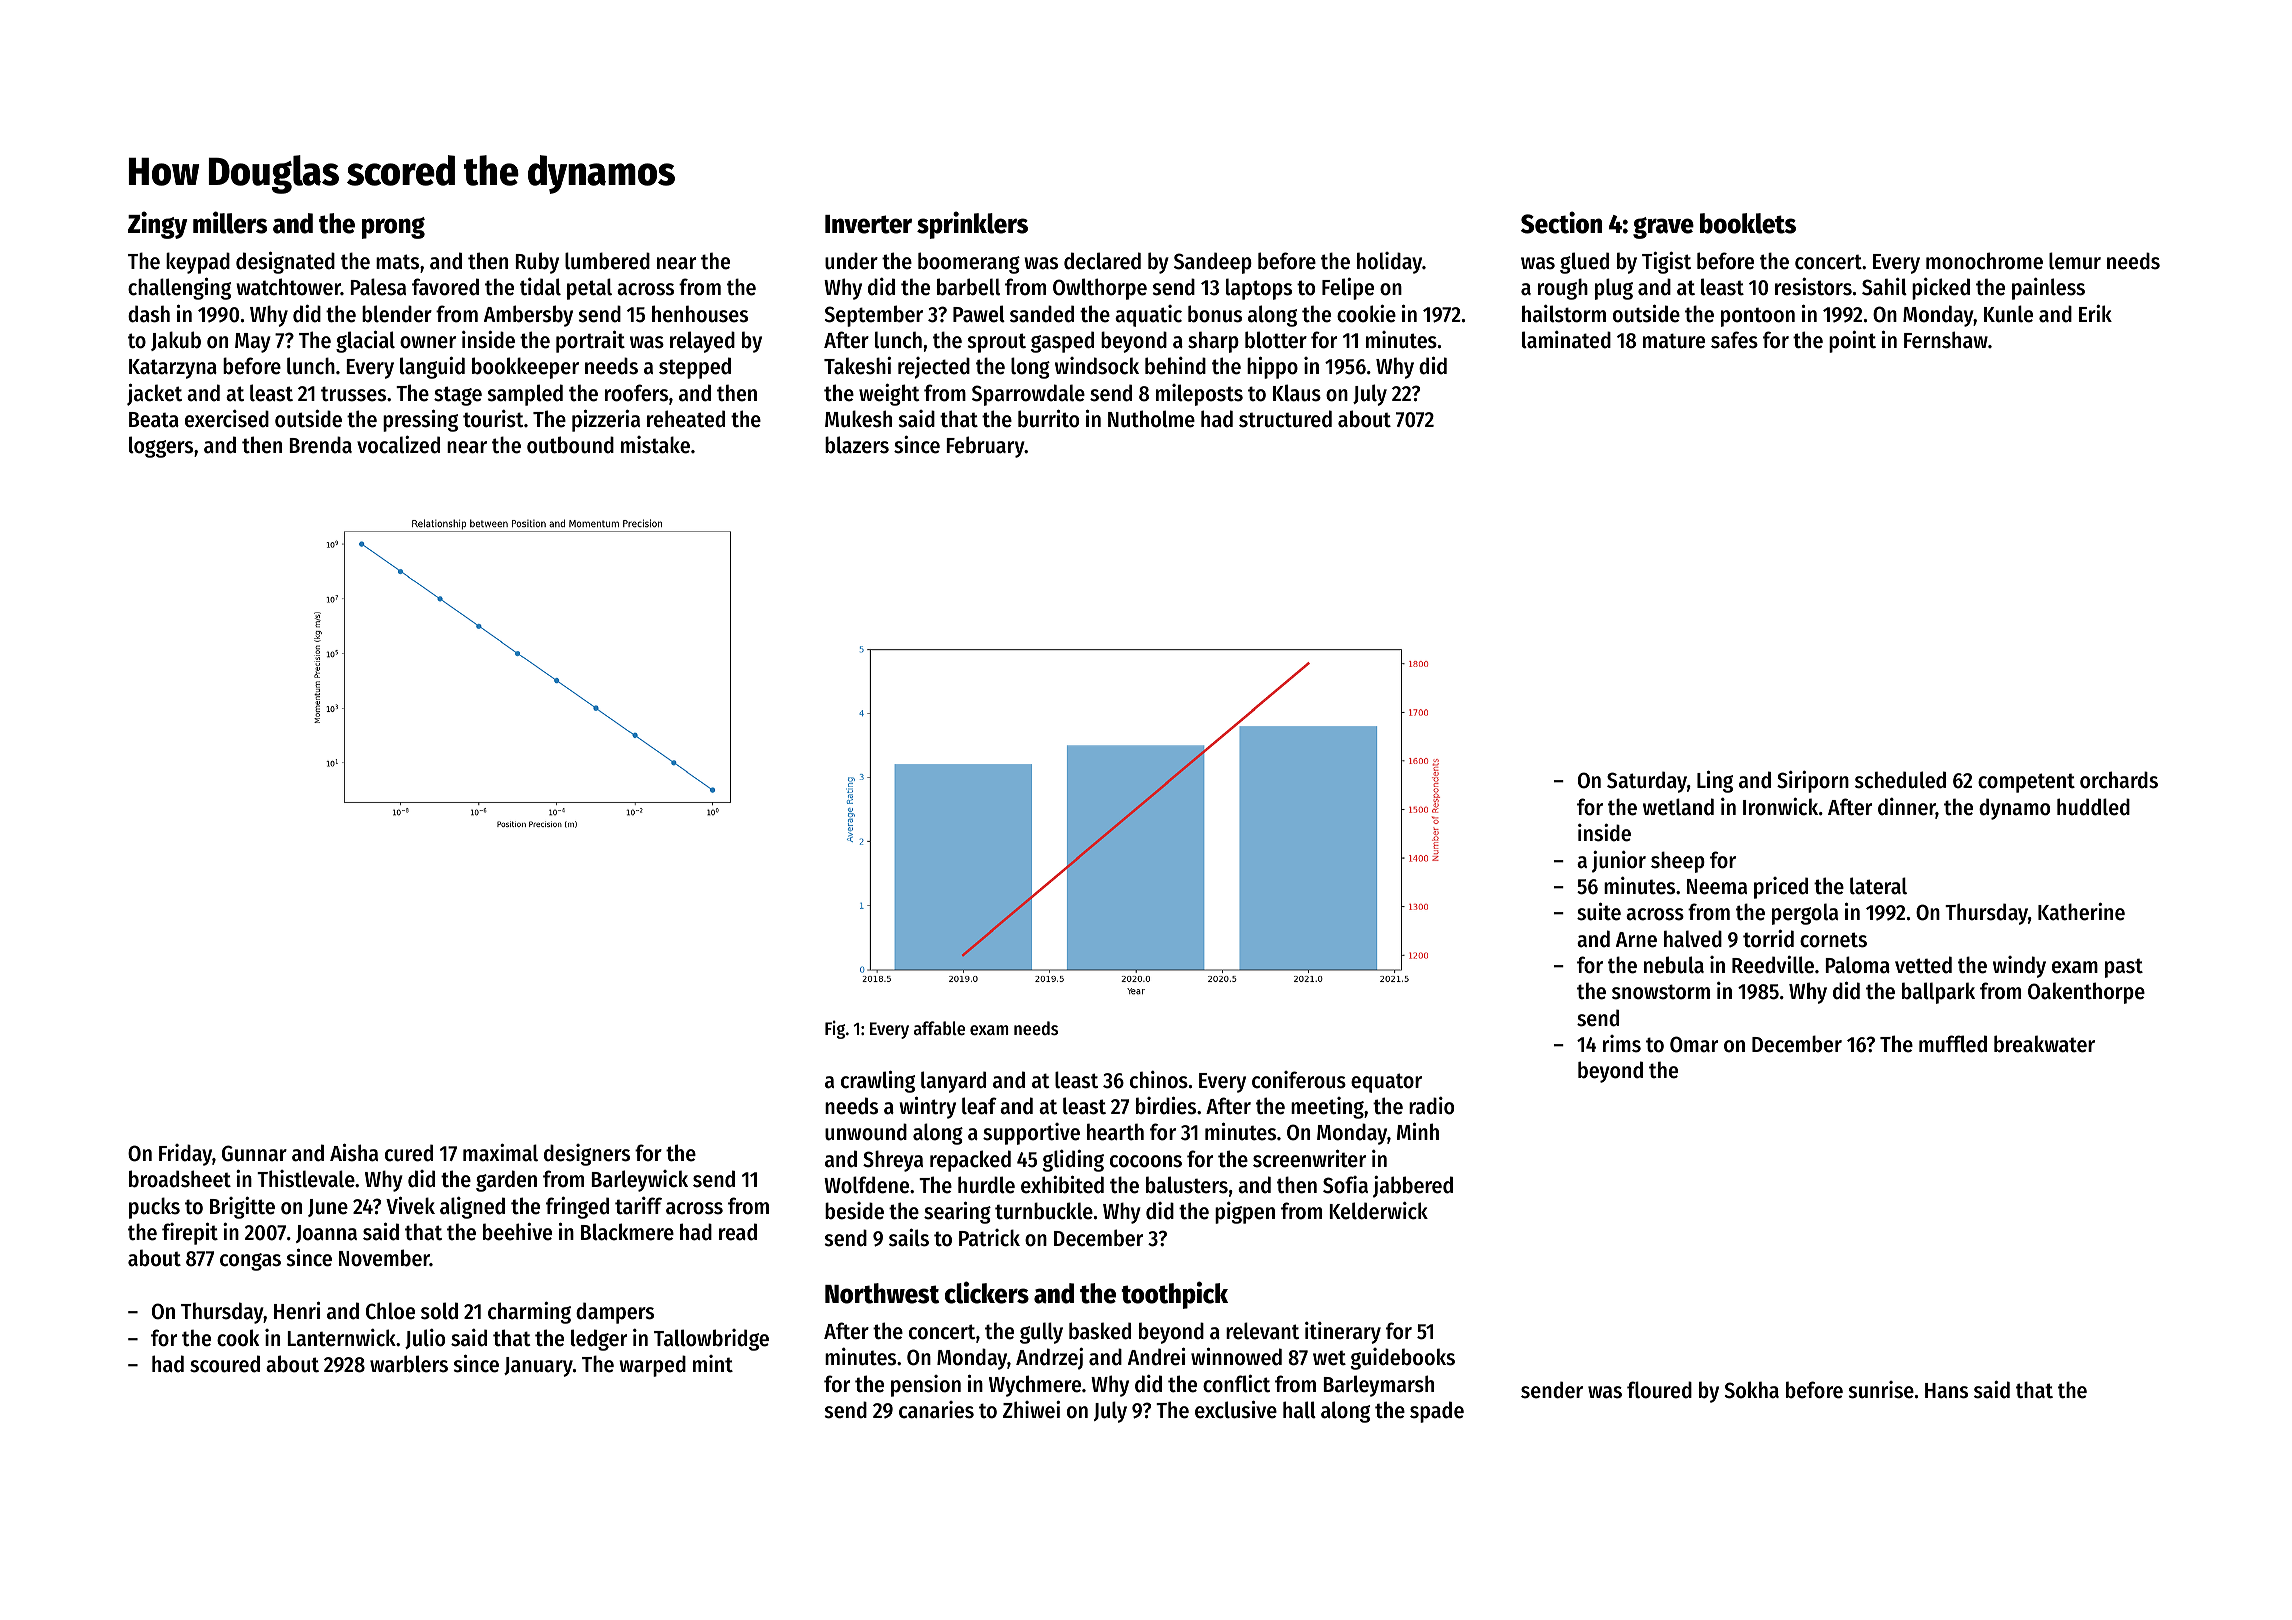  What do you see at coordinates (393, 228) in the screenshot?
I see `prong` at bounding box center [393, 228].
